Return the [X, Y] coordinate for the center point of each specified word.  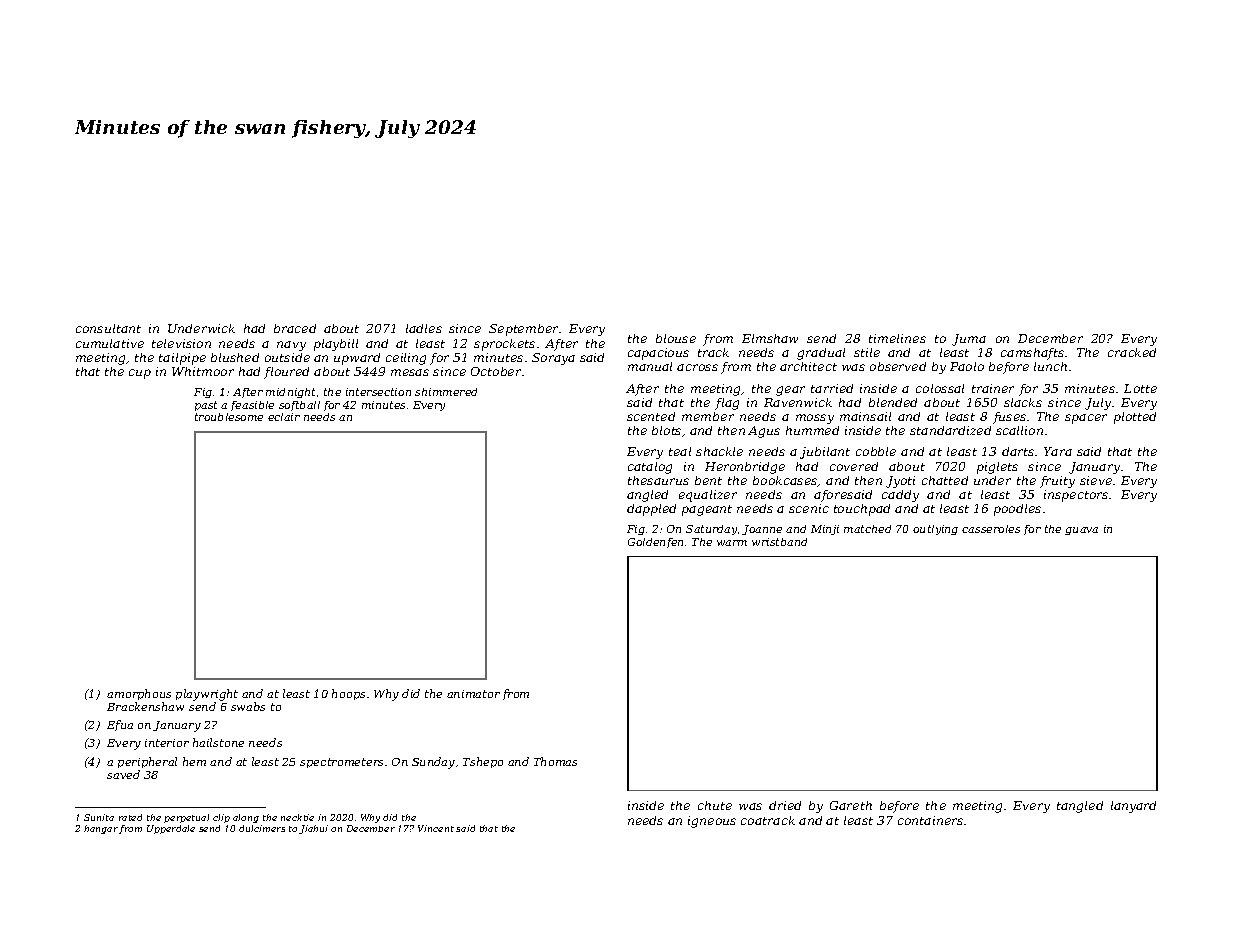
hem [194, 761]
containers [930, 820]
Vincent [436, 828]
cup [140, 374]
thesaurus [658, 480]
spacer [1086, 419]
